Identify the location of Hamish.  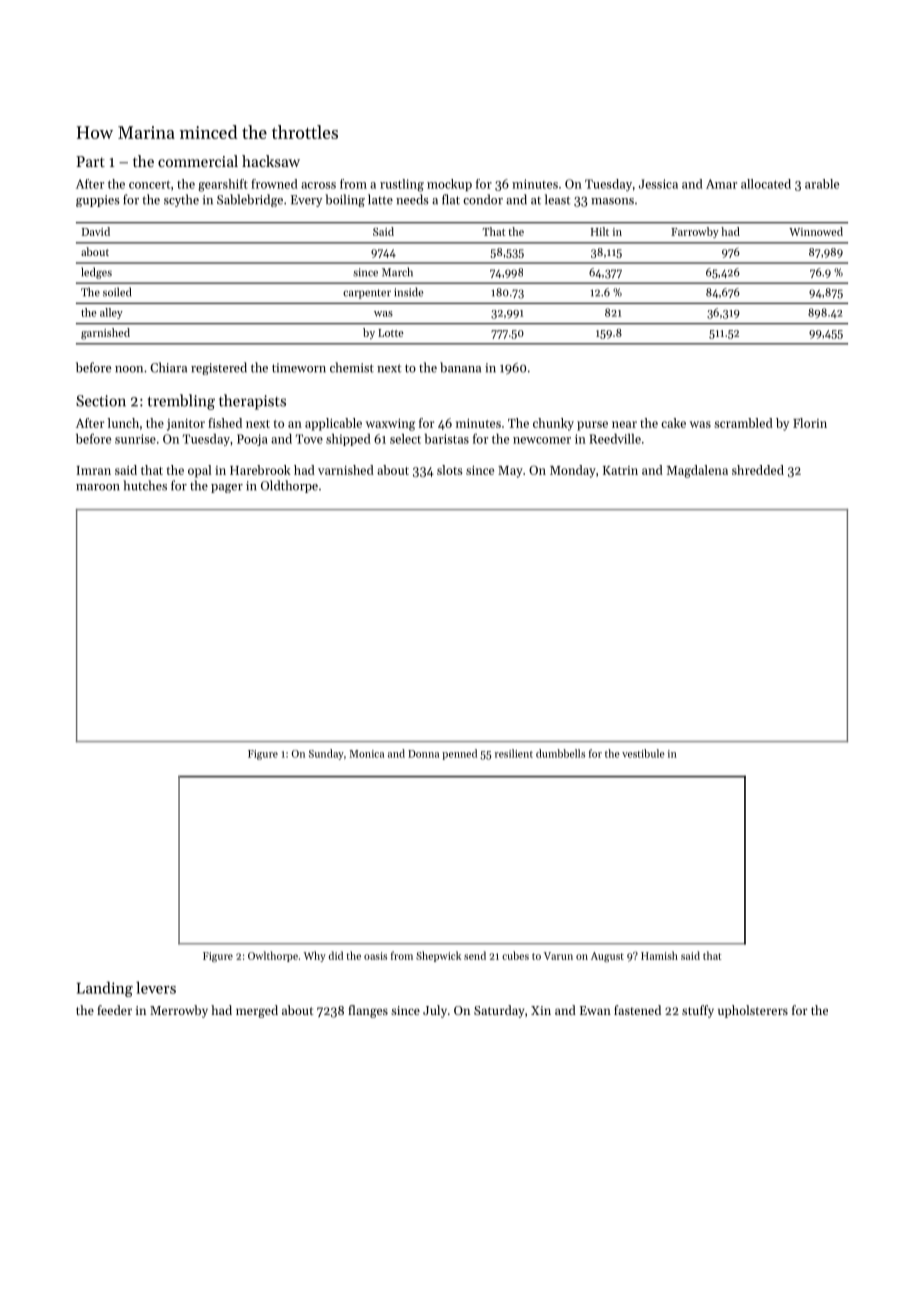
(659, 955).
